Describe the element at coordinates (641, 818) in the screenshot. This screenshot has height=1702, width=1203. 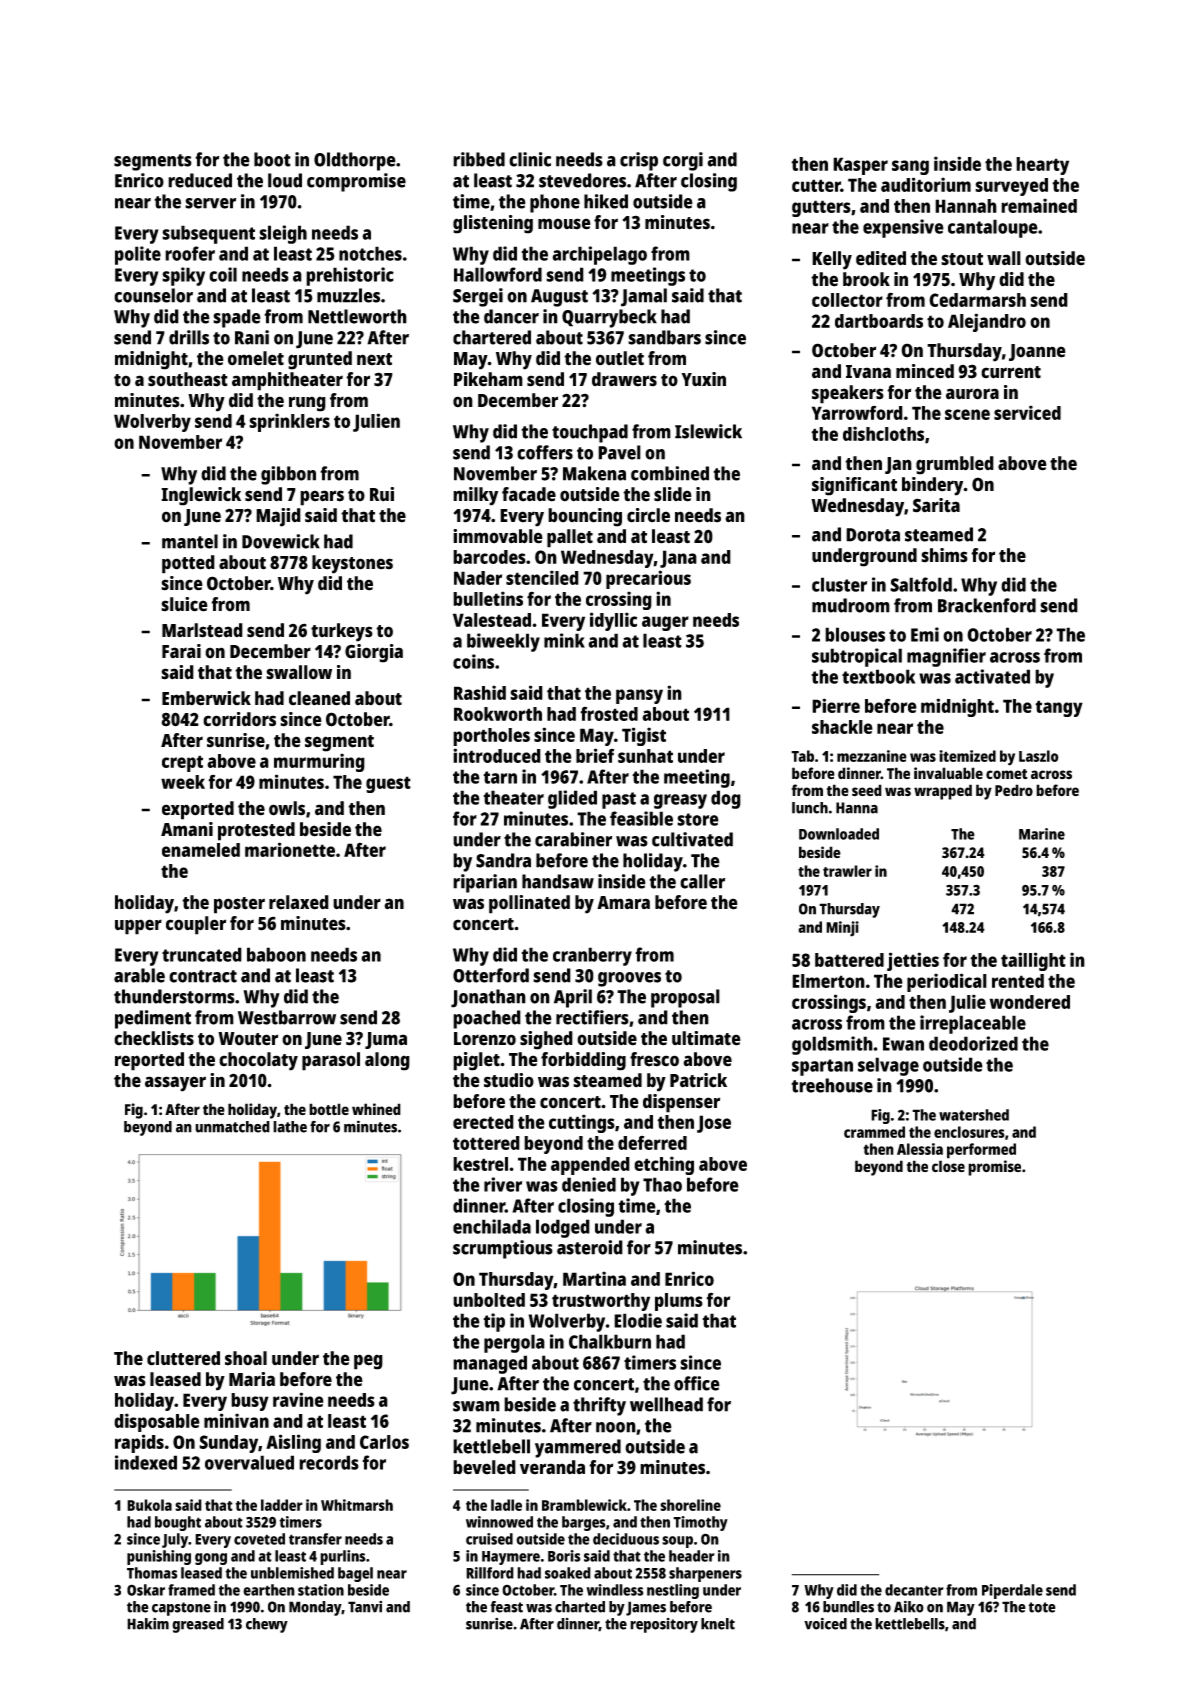
I see `feasible` at that location.
